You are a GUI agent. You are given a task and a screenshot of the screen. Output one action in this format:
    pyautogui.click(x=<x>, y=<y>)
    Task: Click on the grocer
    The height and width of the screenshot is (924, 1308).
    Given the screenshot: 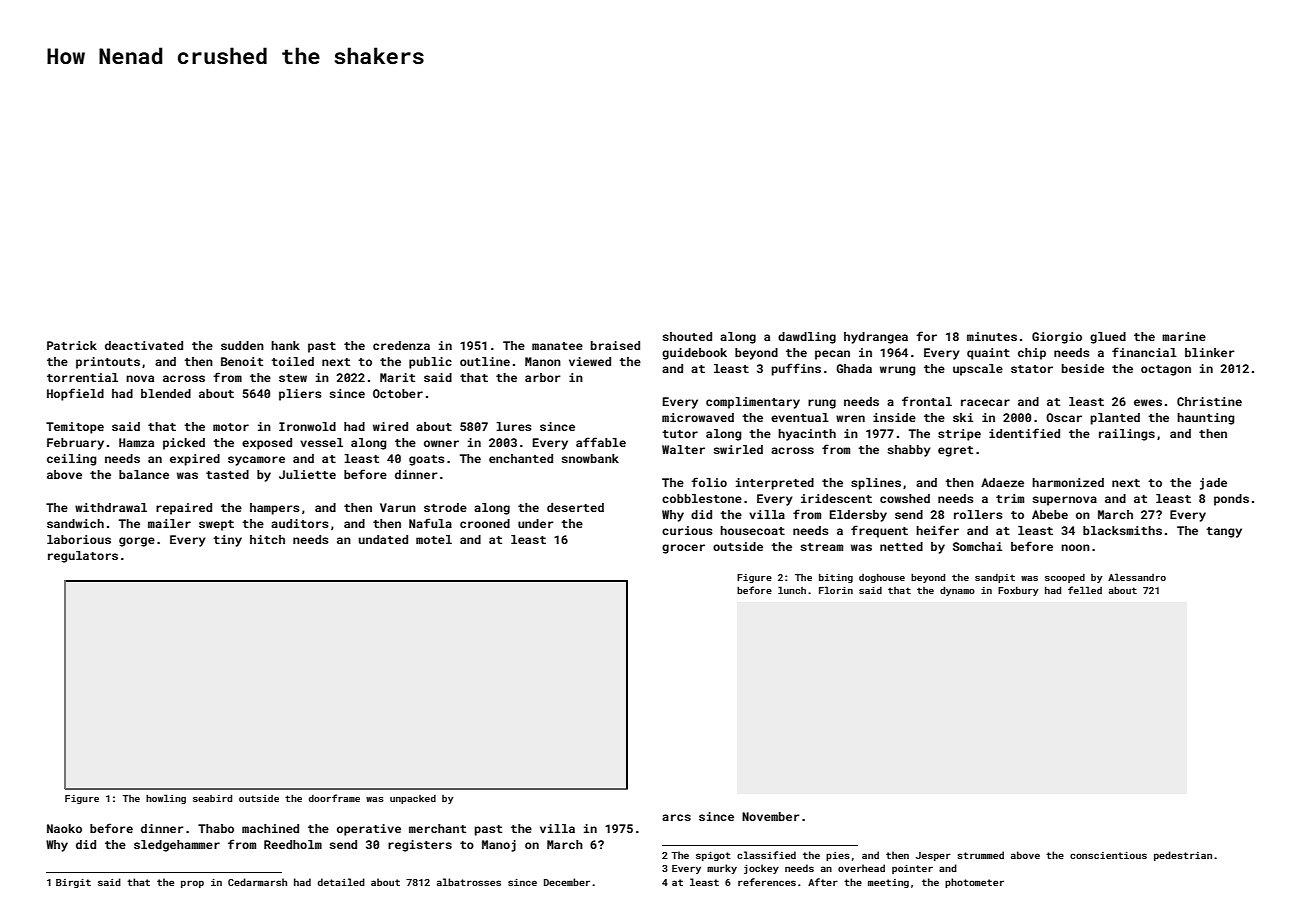 What is the action you would take?
    pyautogui.click(x=683, y=549)
